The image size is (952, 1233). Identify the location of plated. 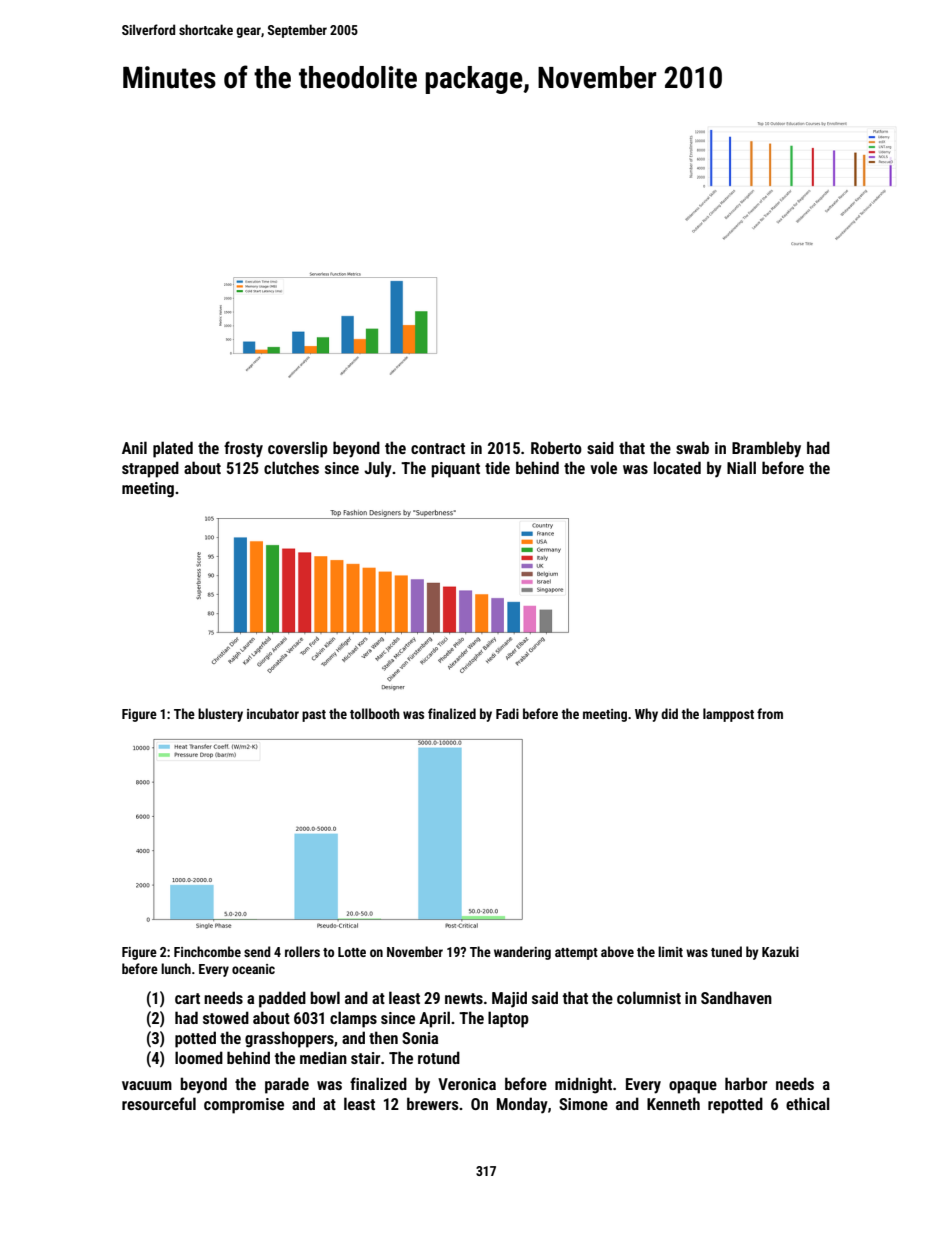
(173, 449).
